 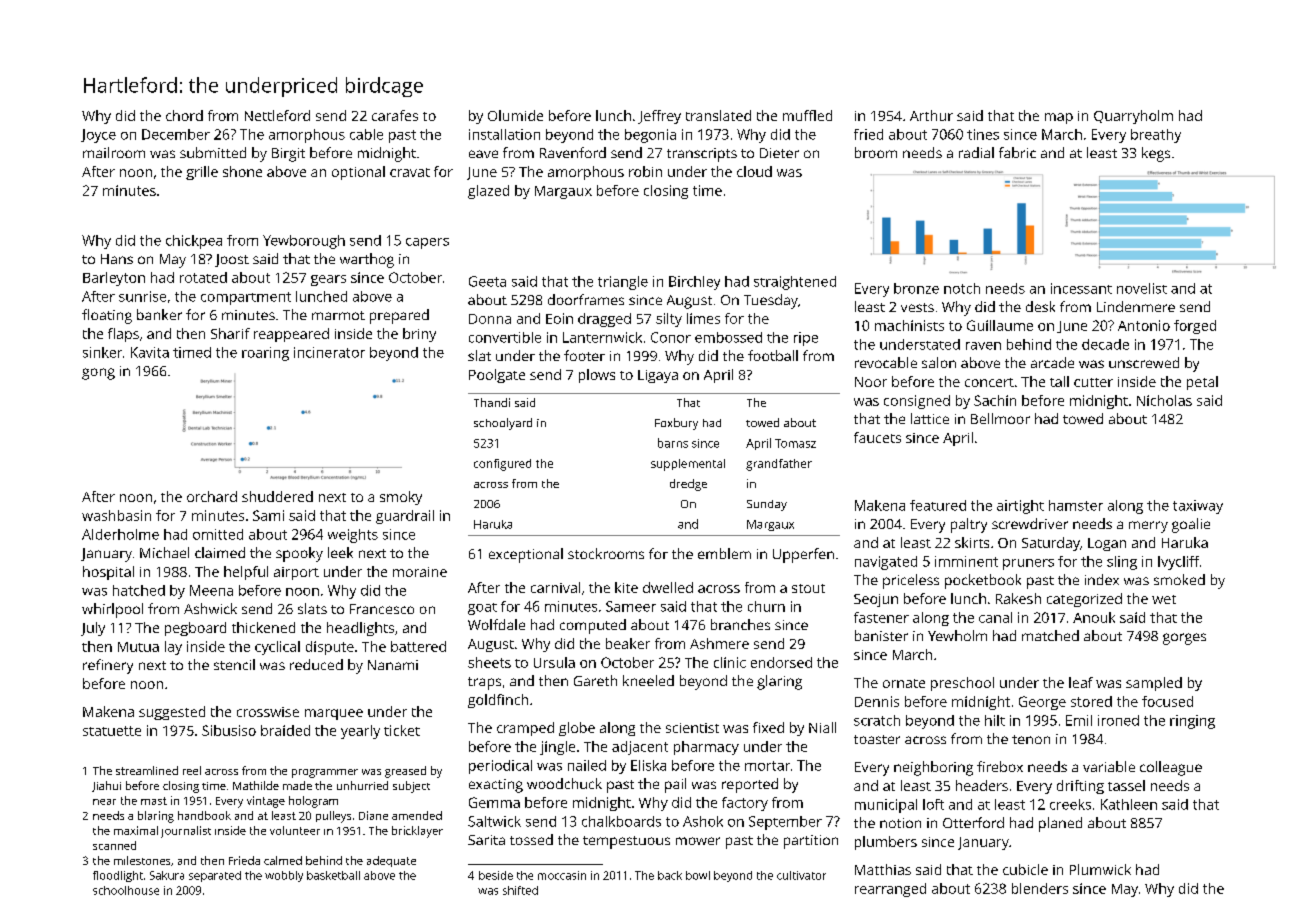 What do you see at coordinates (1133, 117) in the screenshot?
I see `Quarryholm` at bounding box center [1133, 117].
